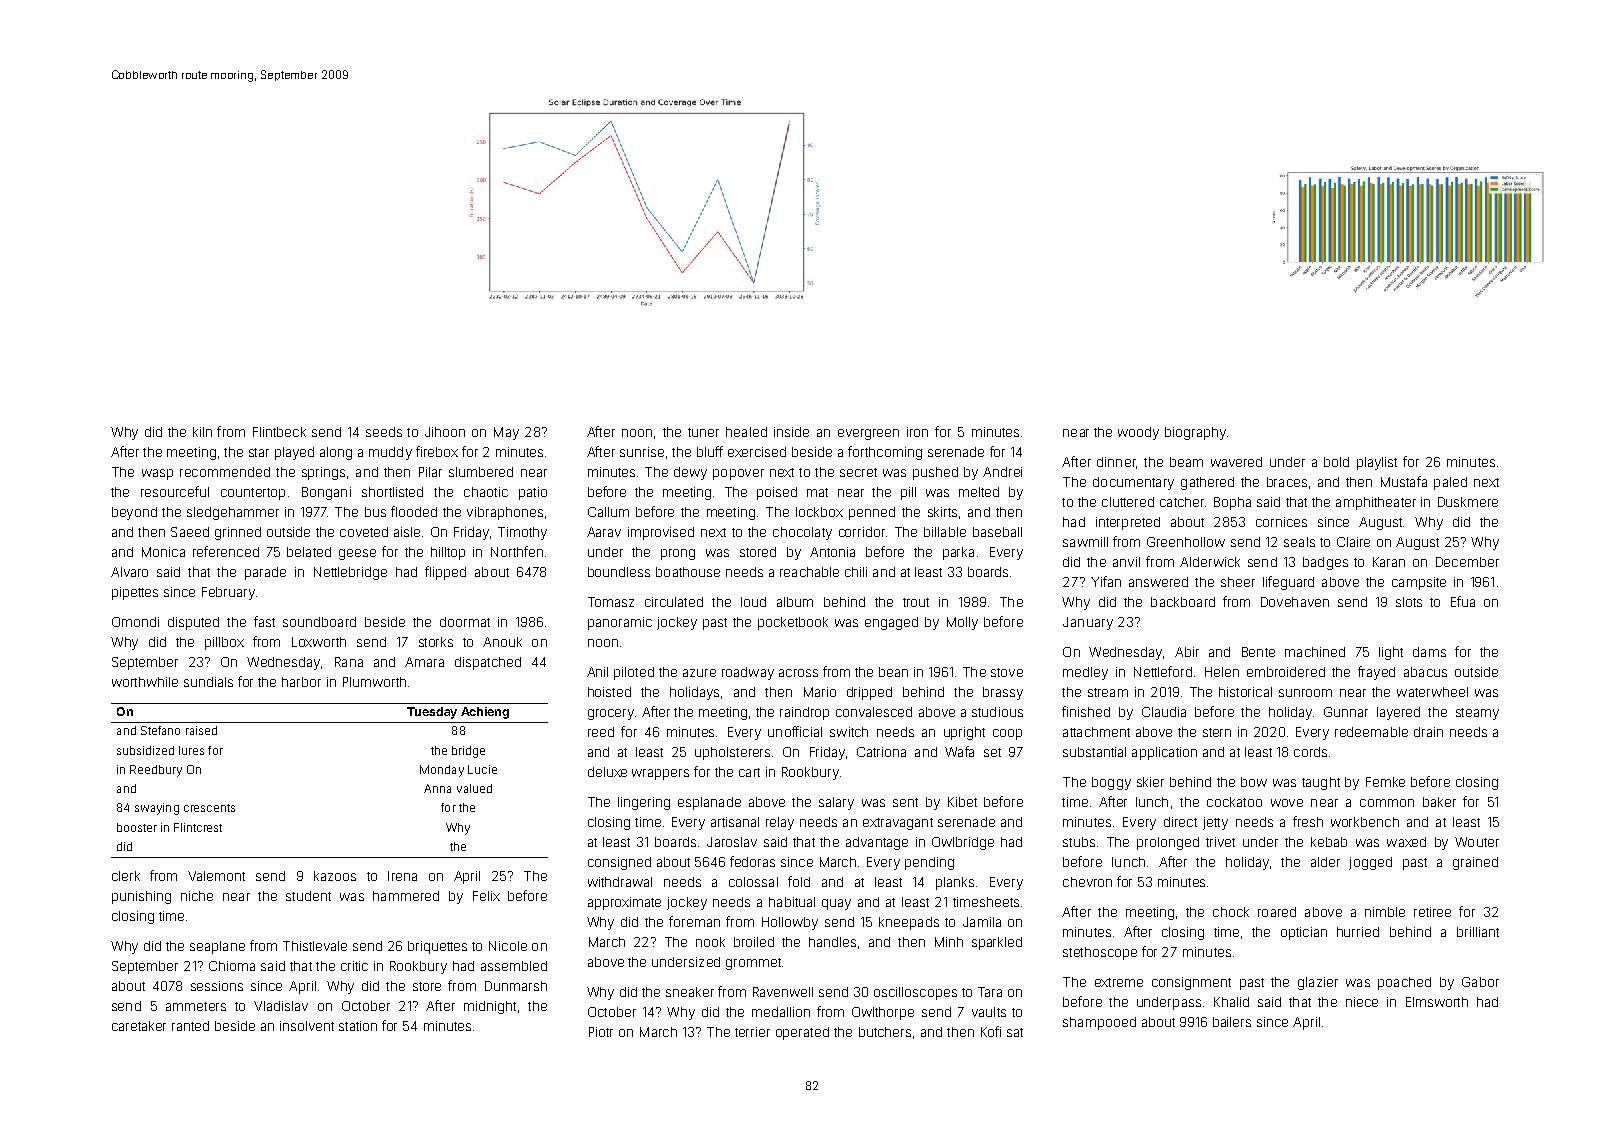 This screenshot has width=1610, height=1139. Describe the element at coordinates (885, 1032) in the screenshot. I see `butchers` at that location.
